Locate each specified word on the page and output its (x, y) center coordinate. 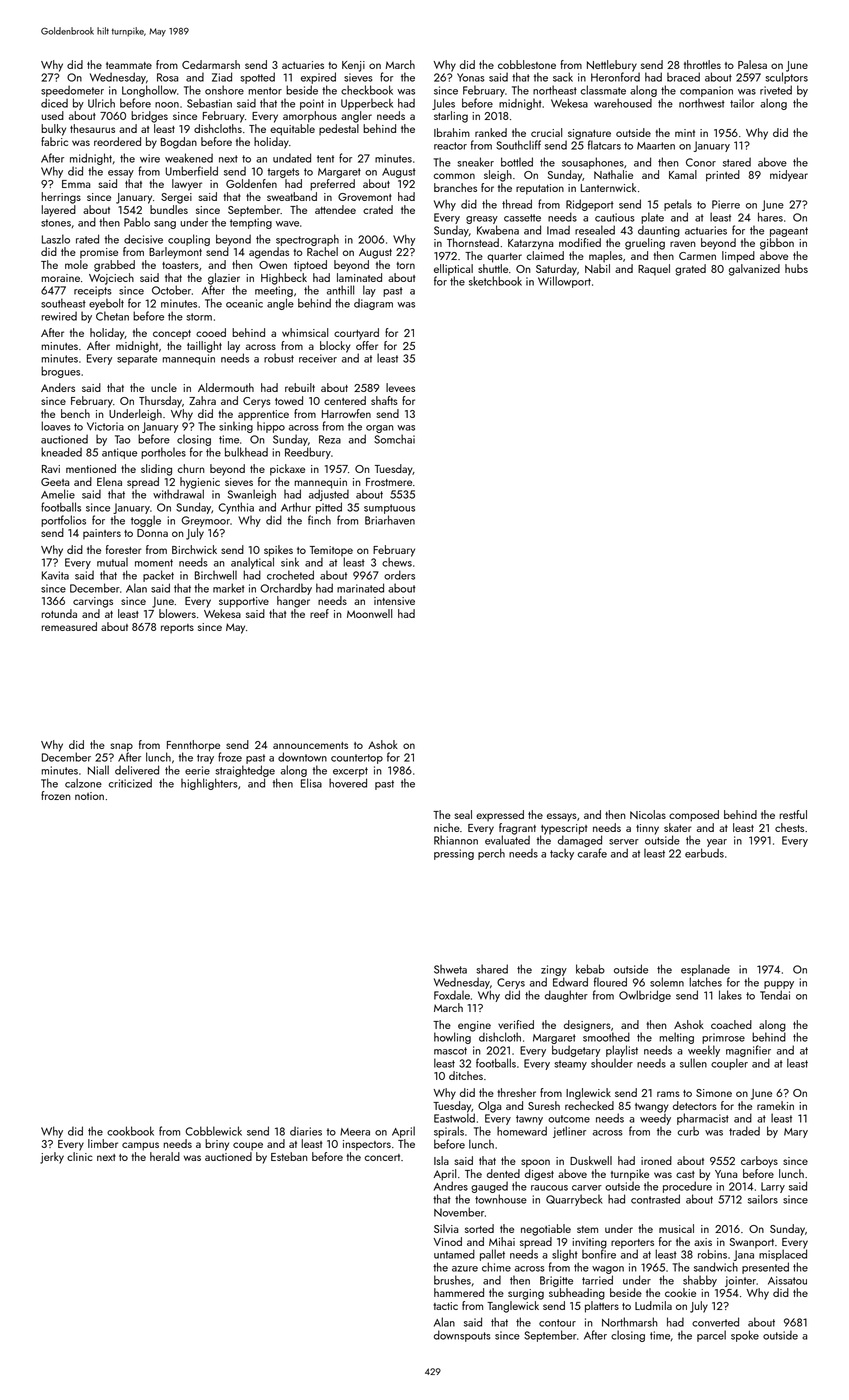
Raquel (654, 269)
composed (694, 816)
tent (325, 159)
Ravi (51, 469)
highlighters (209, 784)
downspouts (462, 1336)
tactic (445, 1306)
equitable (292, 130)
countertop (357, 759)
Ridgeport (590, 205)
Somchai (394, 439)
